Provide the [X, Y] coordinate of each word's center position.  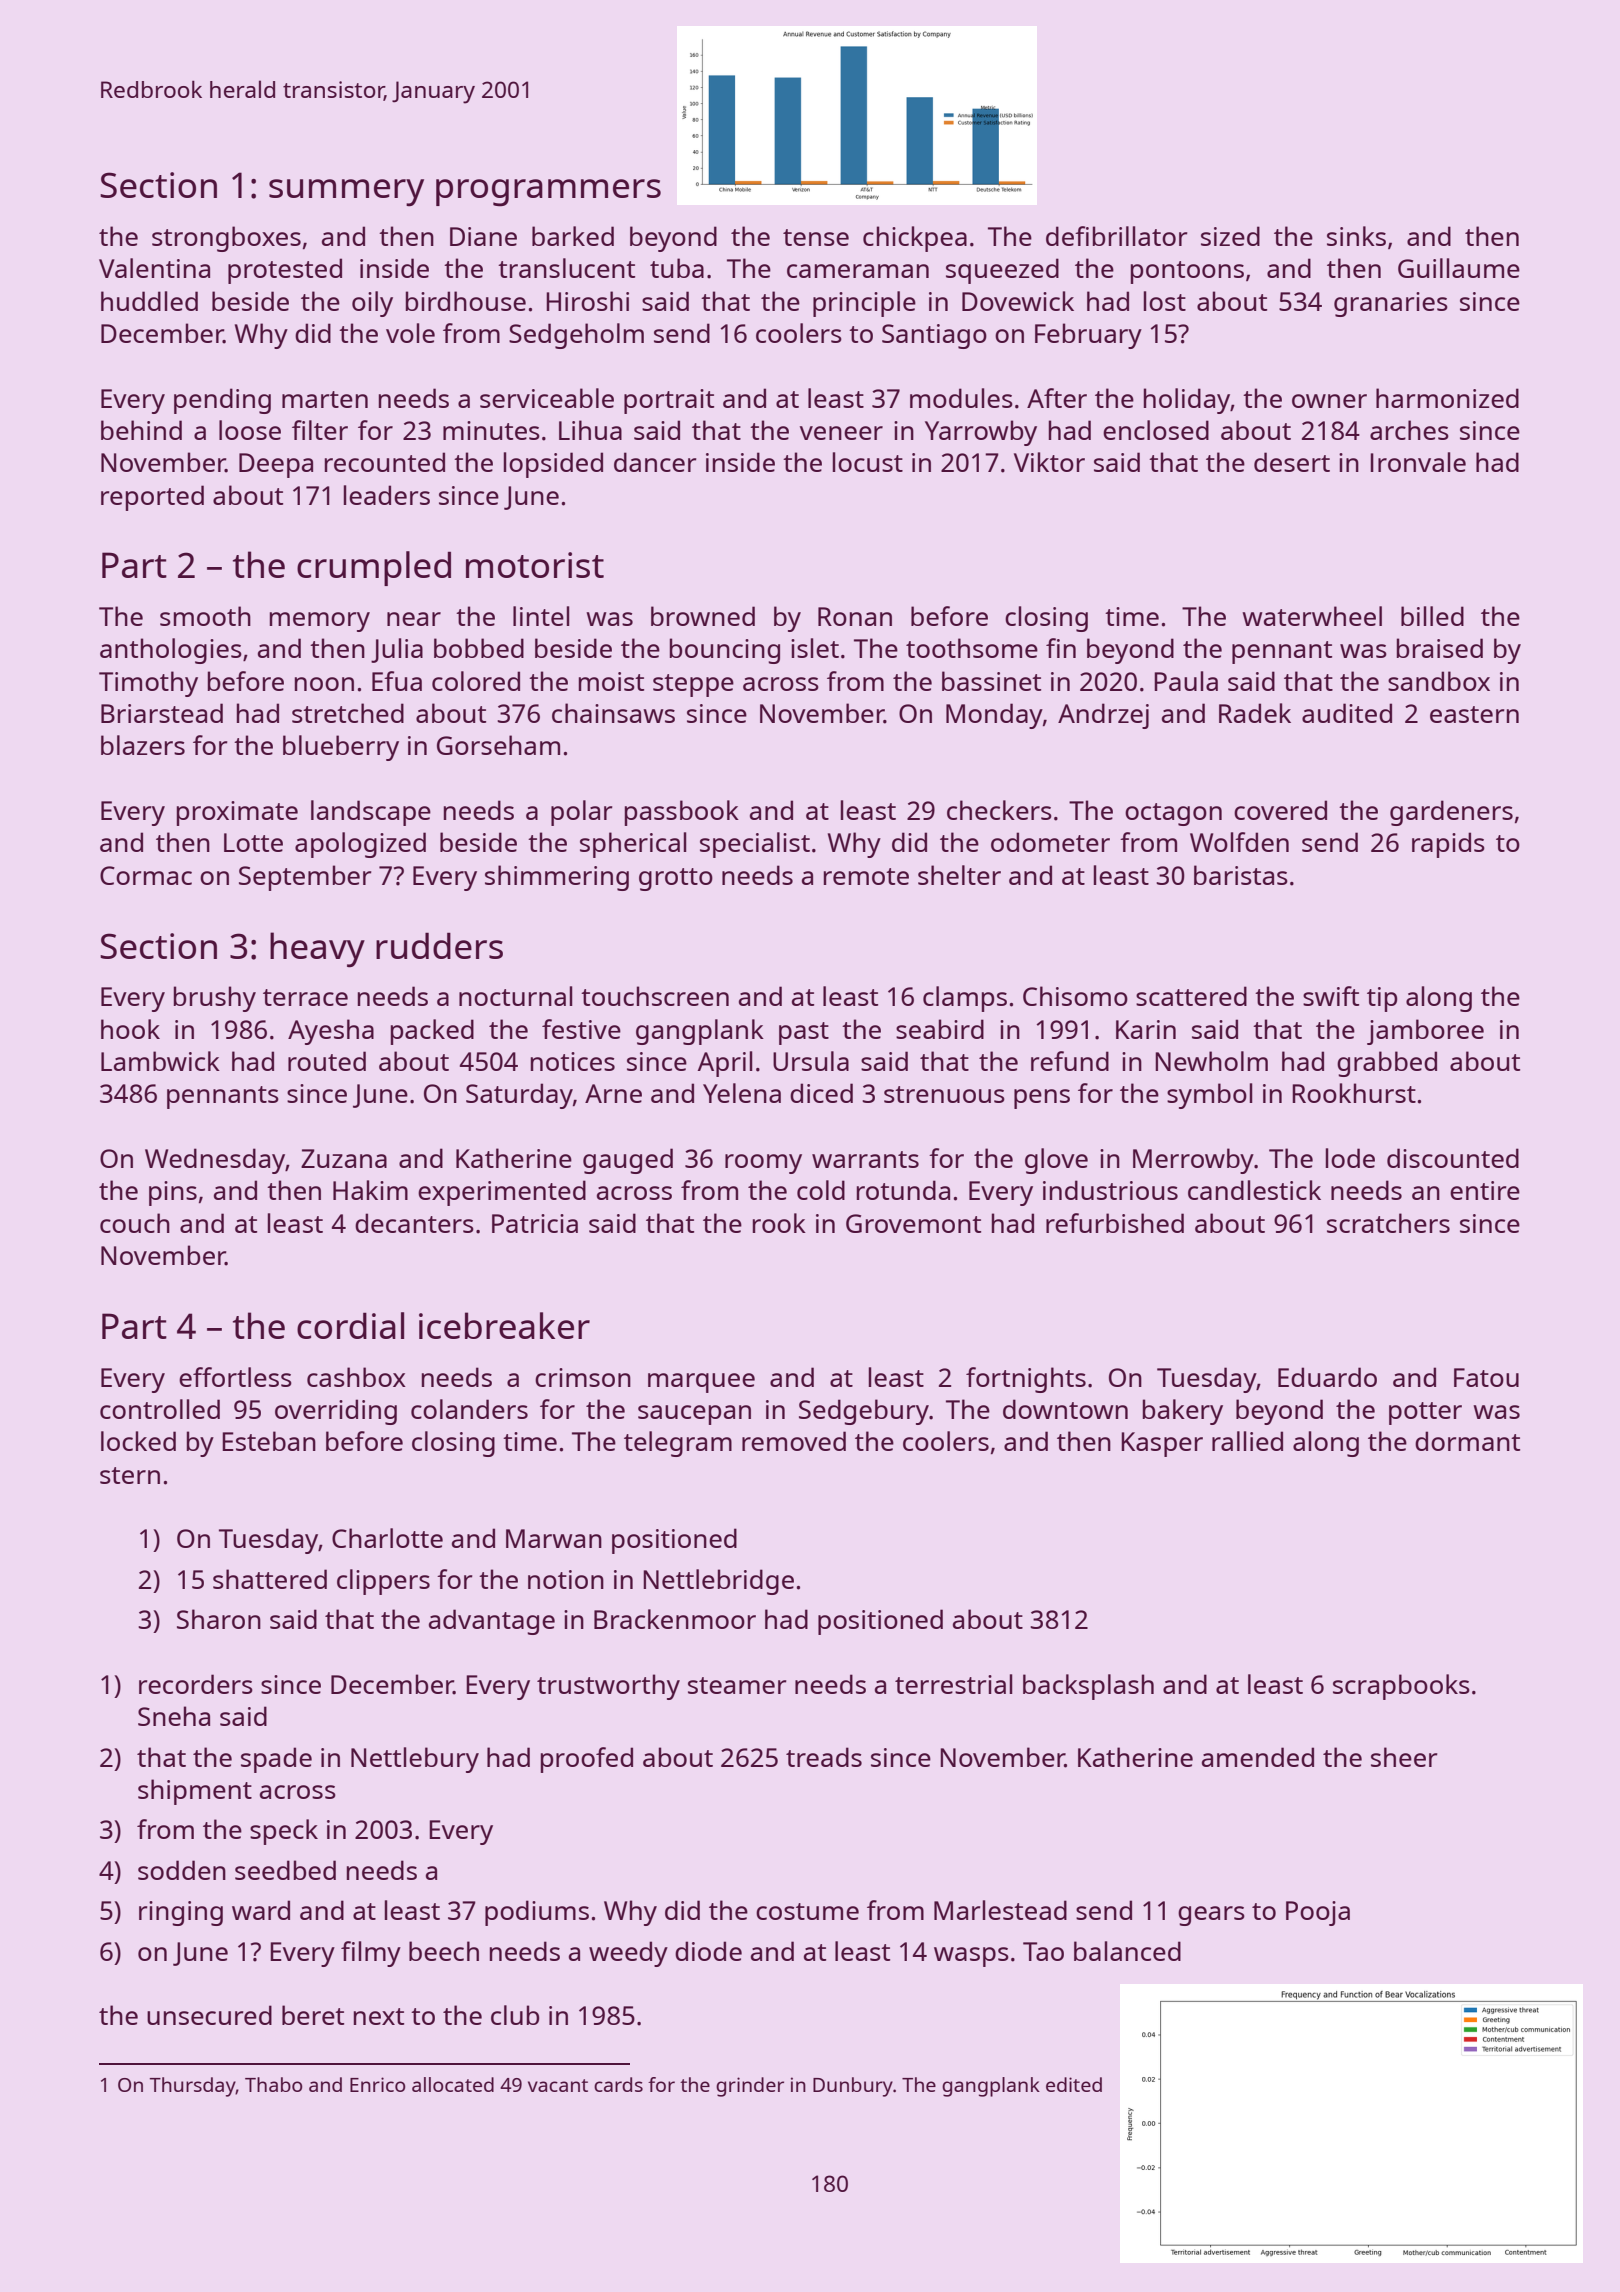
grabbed [1387, 1064]
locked [138, 1441]
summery [346, 193]
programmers [548, 193]
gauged [628, 1161]
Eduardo [1327, 1377]
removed [794, 1441]
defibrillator [1116, 236]
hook [130, 1029]
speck [284, 1832]
